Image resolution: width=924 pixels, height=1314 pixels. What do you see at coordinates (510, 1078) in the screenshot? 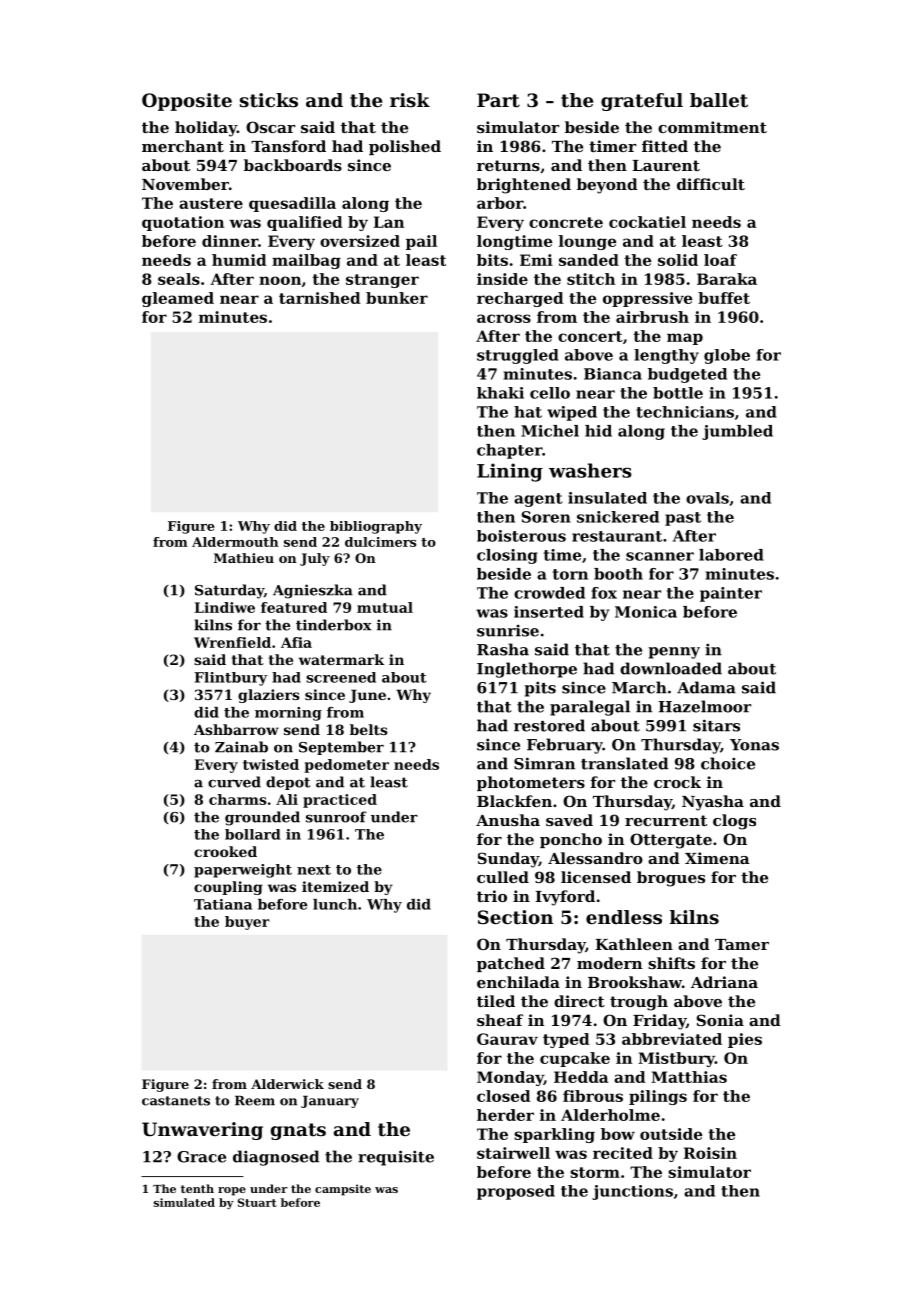
I see `Monday` at bounding box center [510, 1078].
